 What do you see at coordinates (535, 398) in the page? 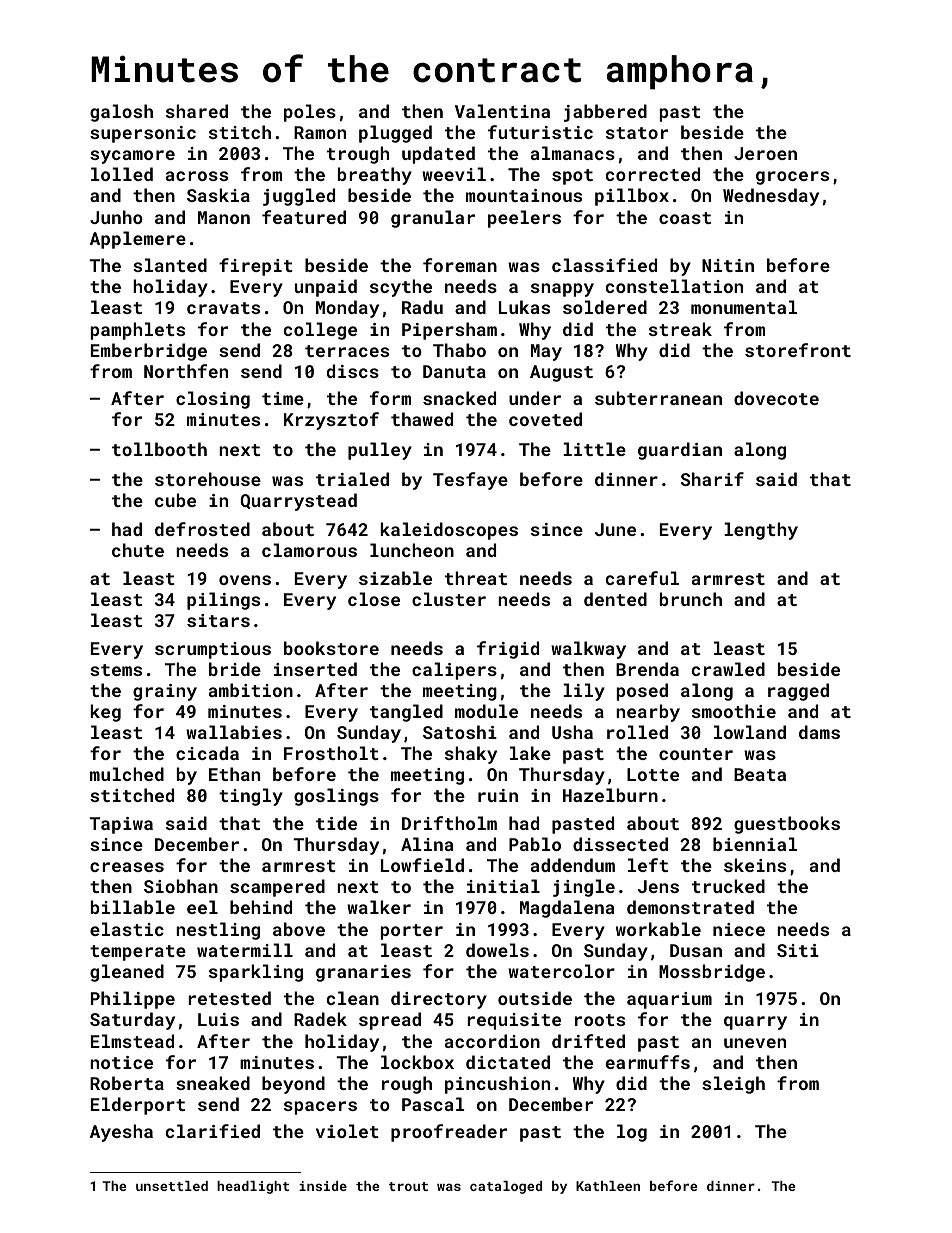
I see `under` at bounding box center [535, 398].
